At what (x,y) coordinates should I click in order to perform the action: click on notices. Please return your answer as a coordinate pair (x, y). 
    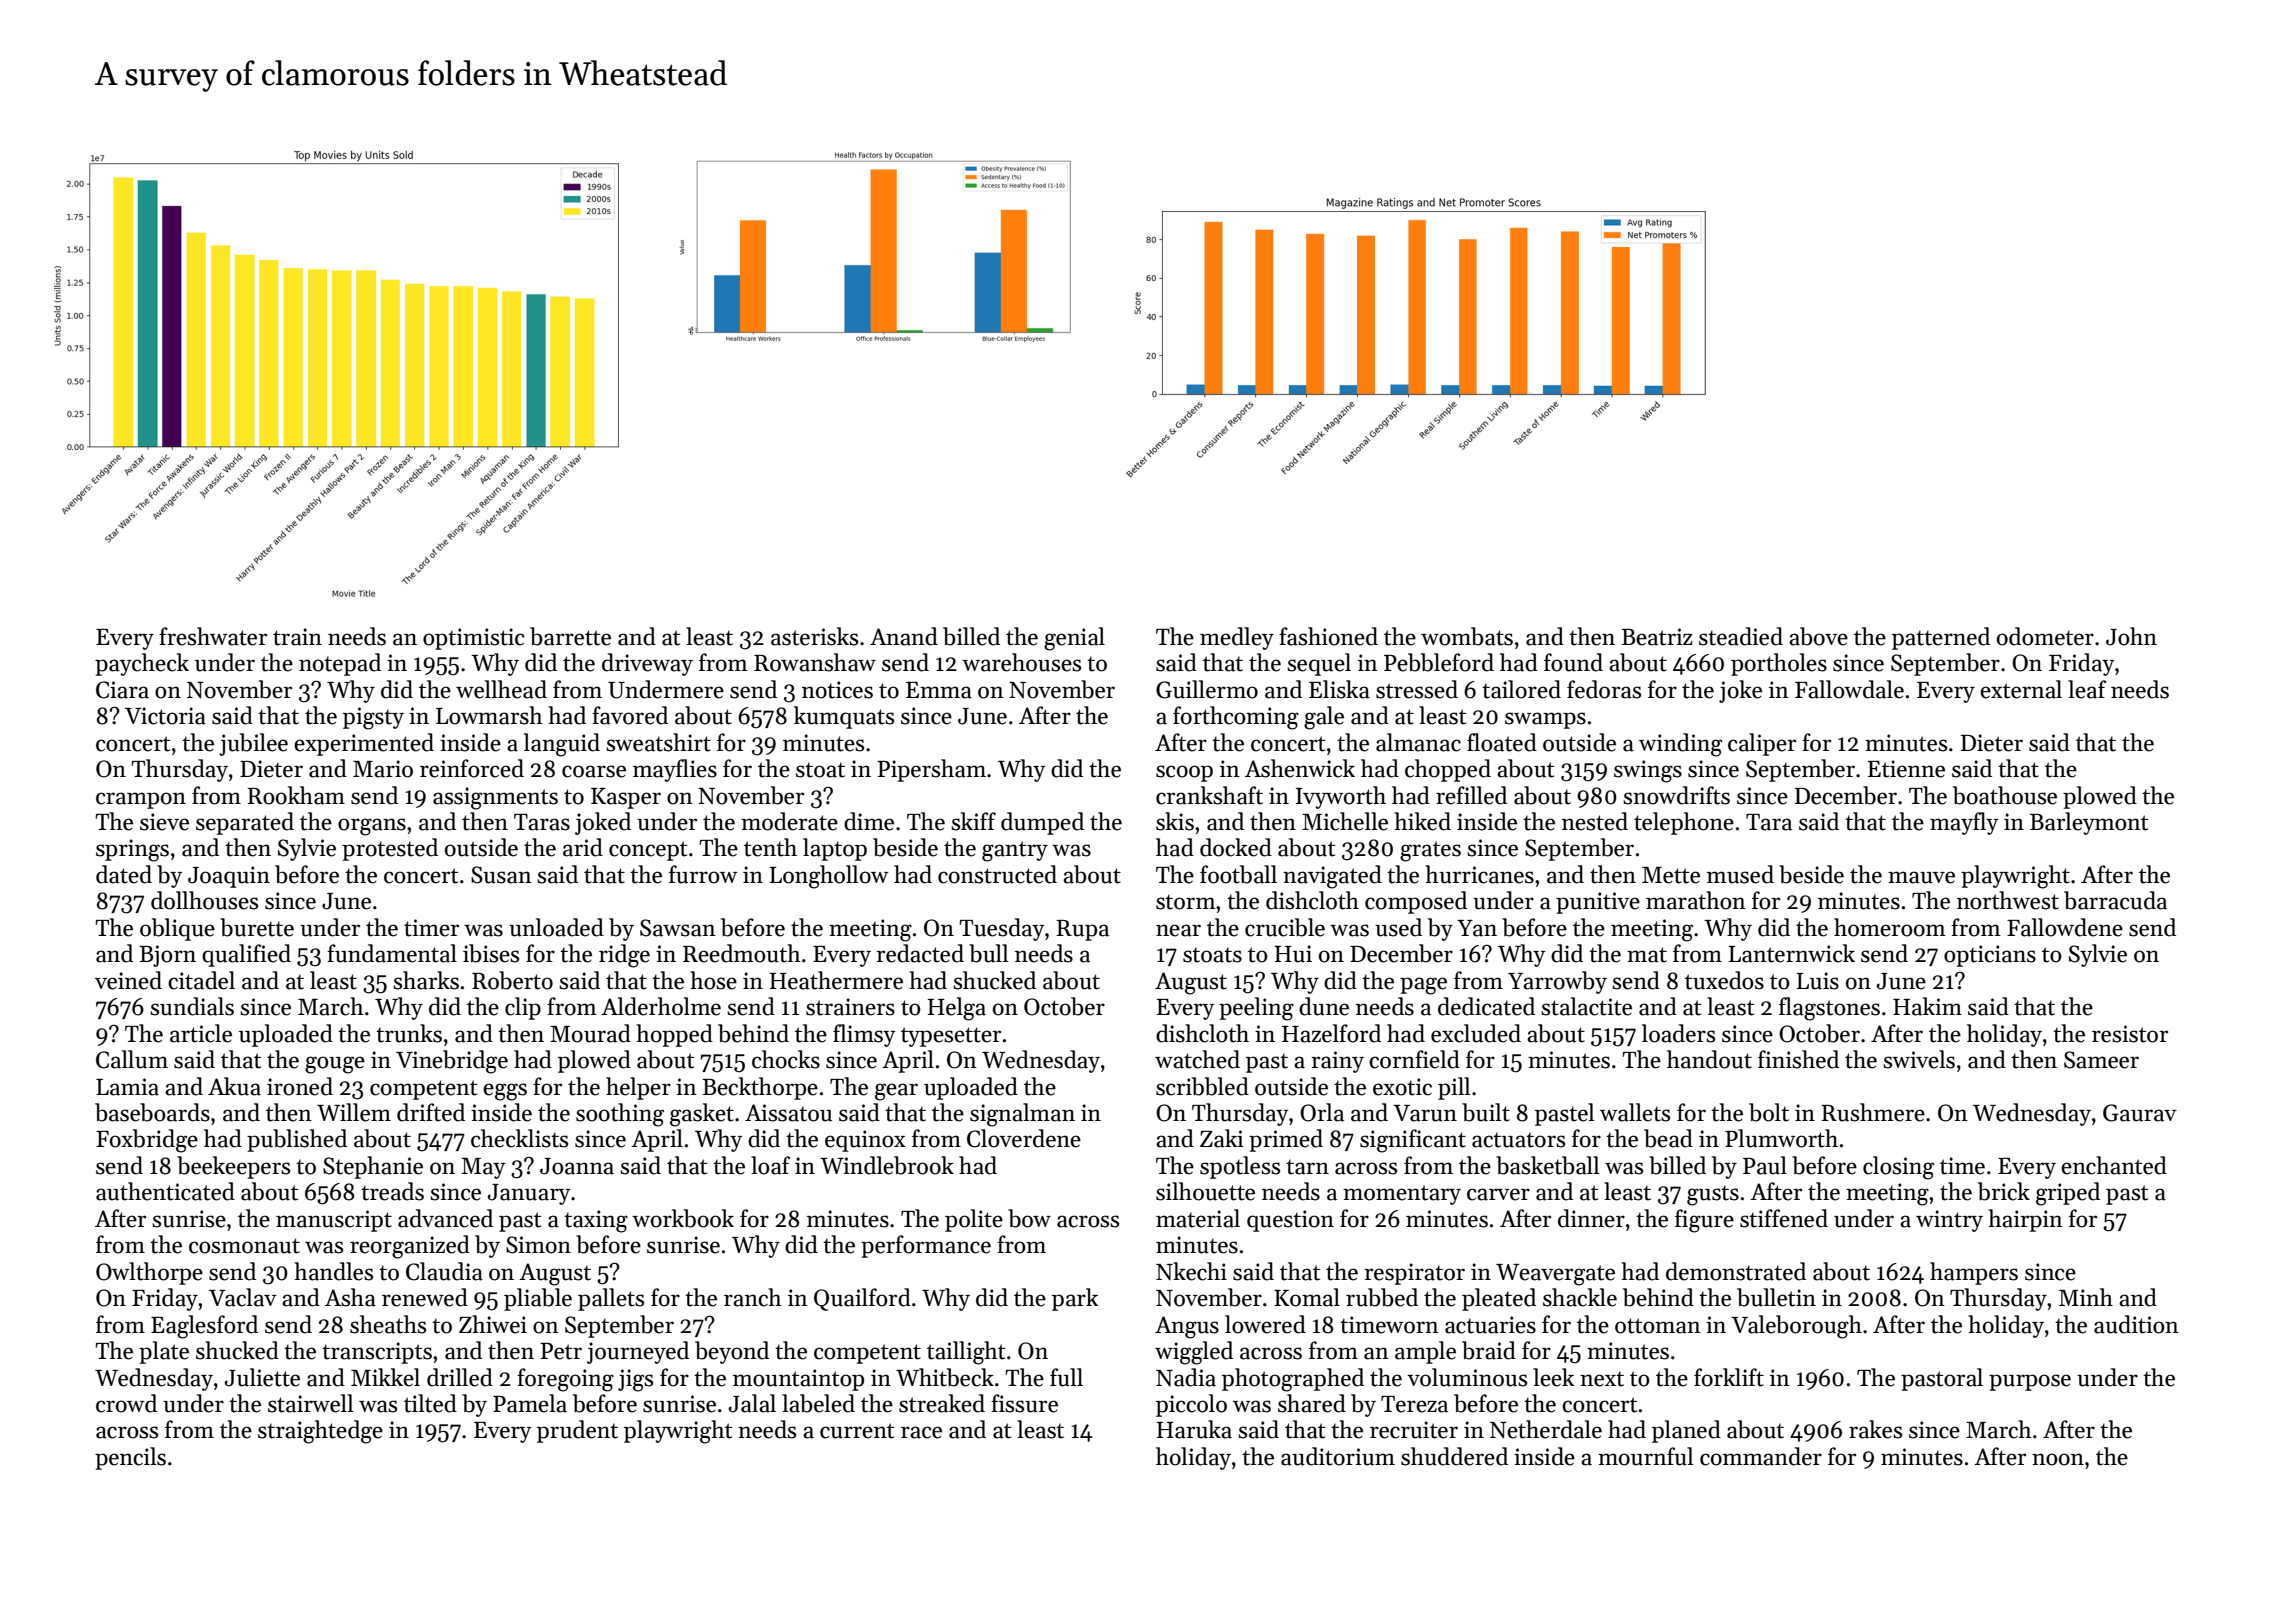
    Looking at the image, I should click on (837, 690).
